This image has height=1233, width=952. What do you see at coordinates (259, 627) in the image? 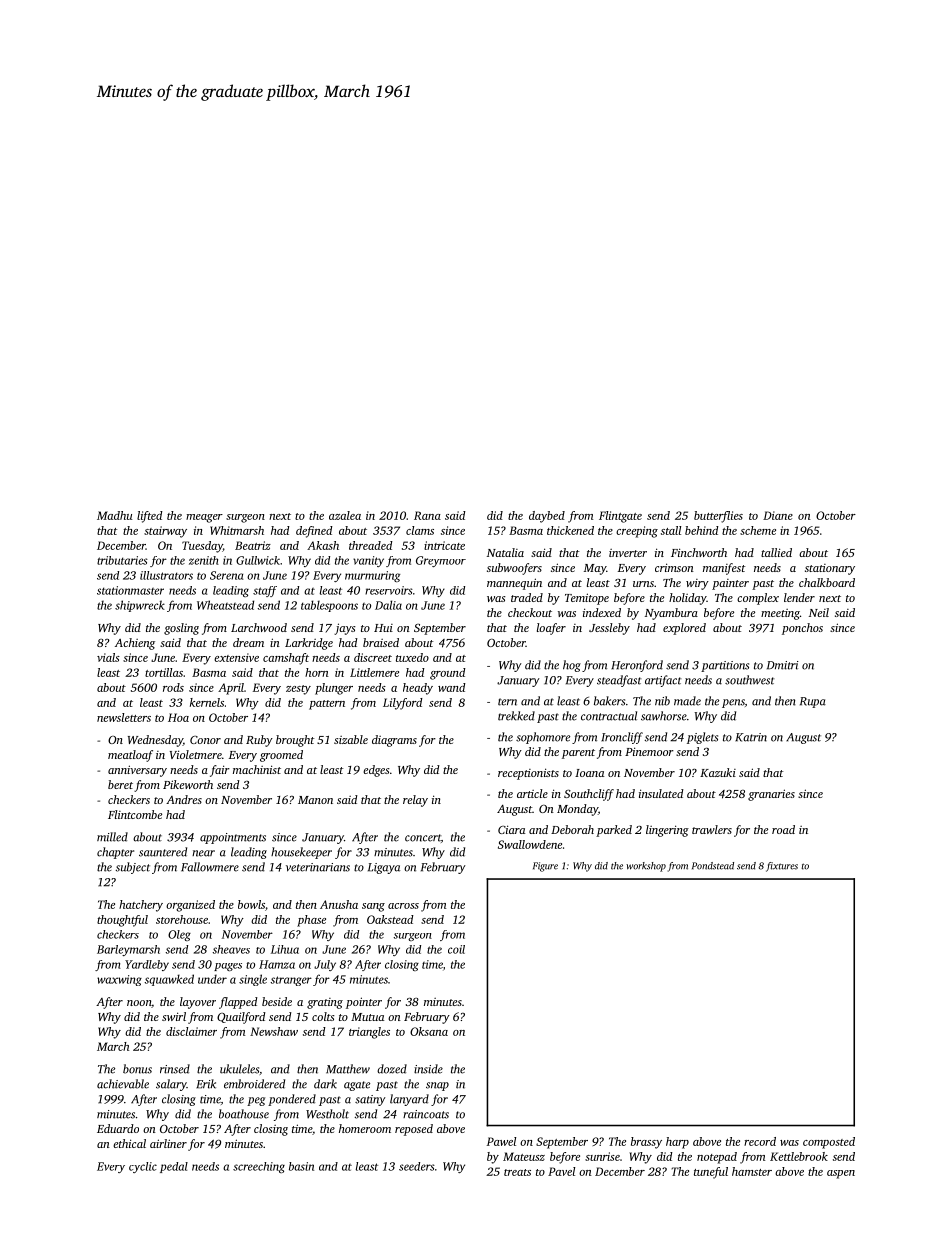
I see `Larchwood` at bounding box center [259, 627].
